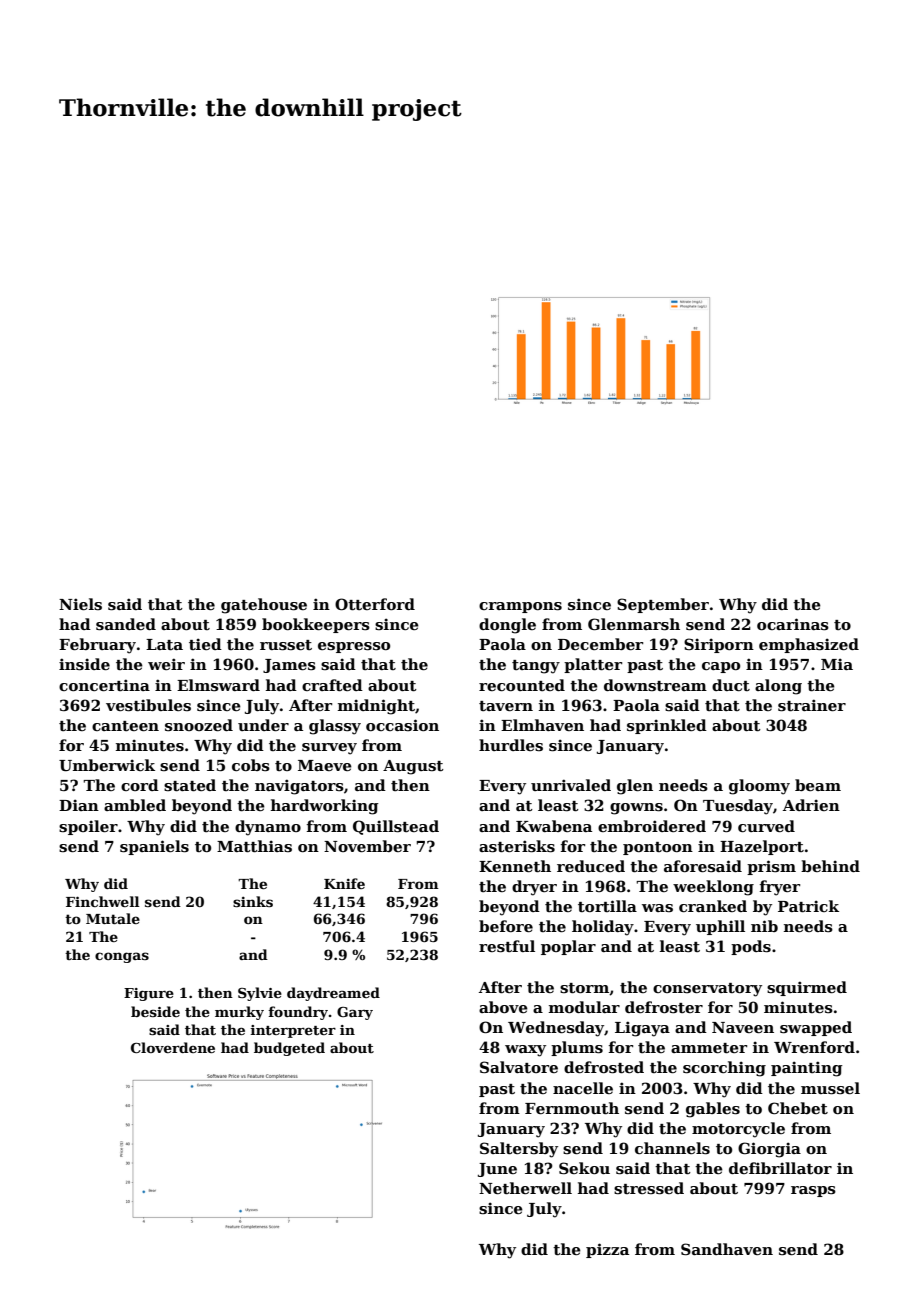 Image resolution: width=924 pixels, height=1308 pixels. I want to click on defroster, so click(664, 1007).
